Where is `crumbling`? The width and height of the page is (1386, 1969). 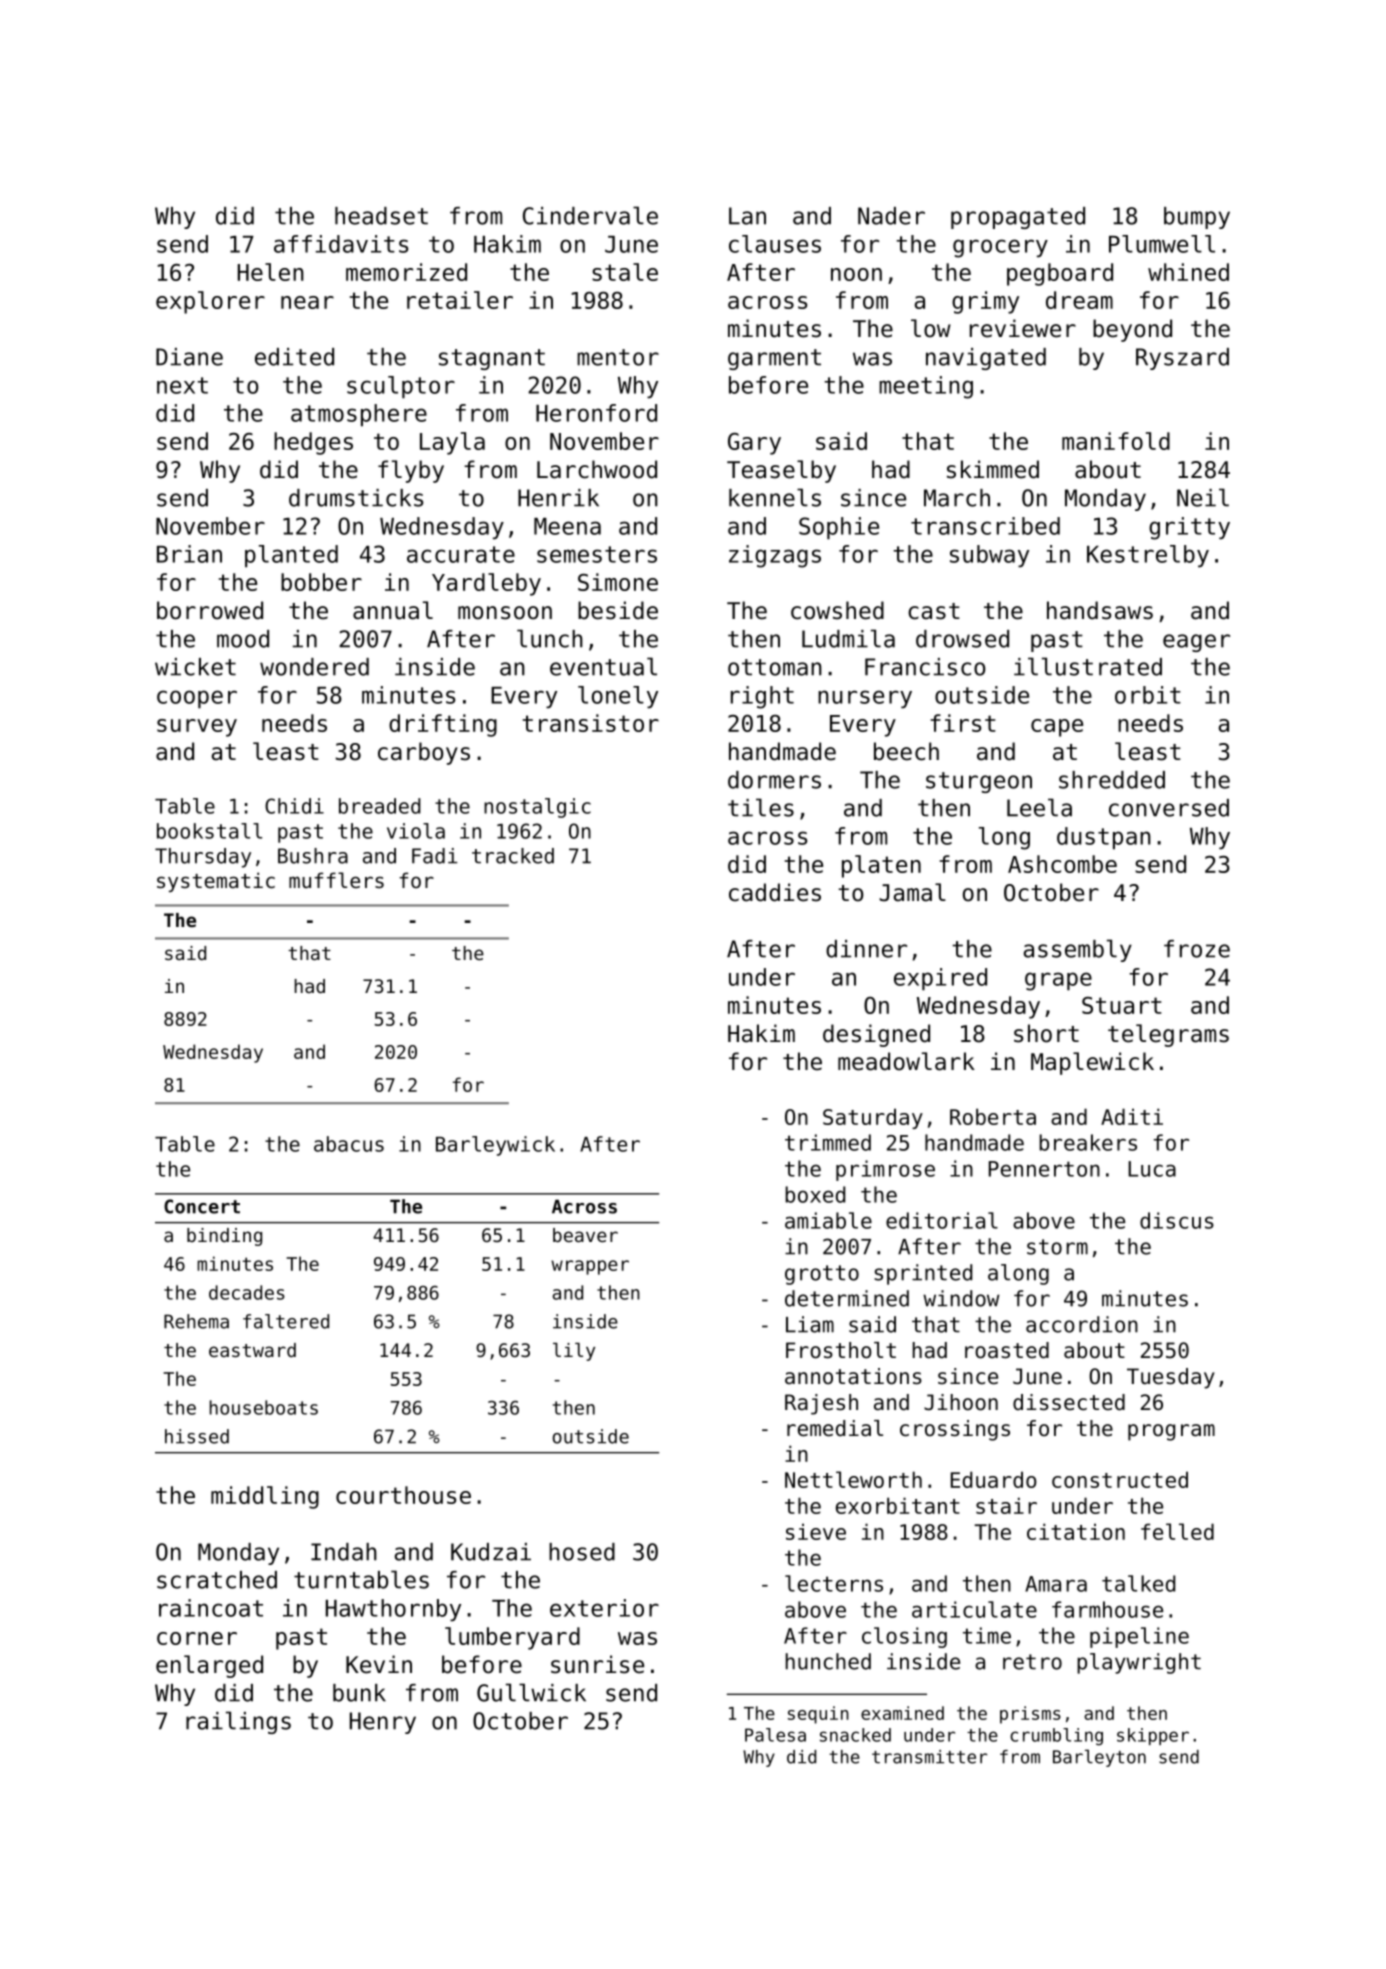
crumbling is located at coordinates (1056, 1737).
